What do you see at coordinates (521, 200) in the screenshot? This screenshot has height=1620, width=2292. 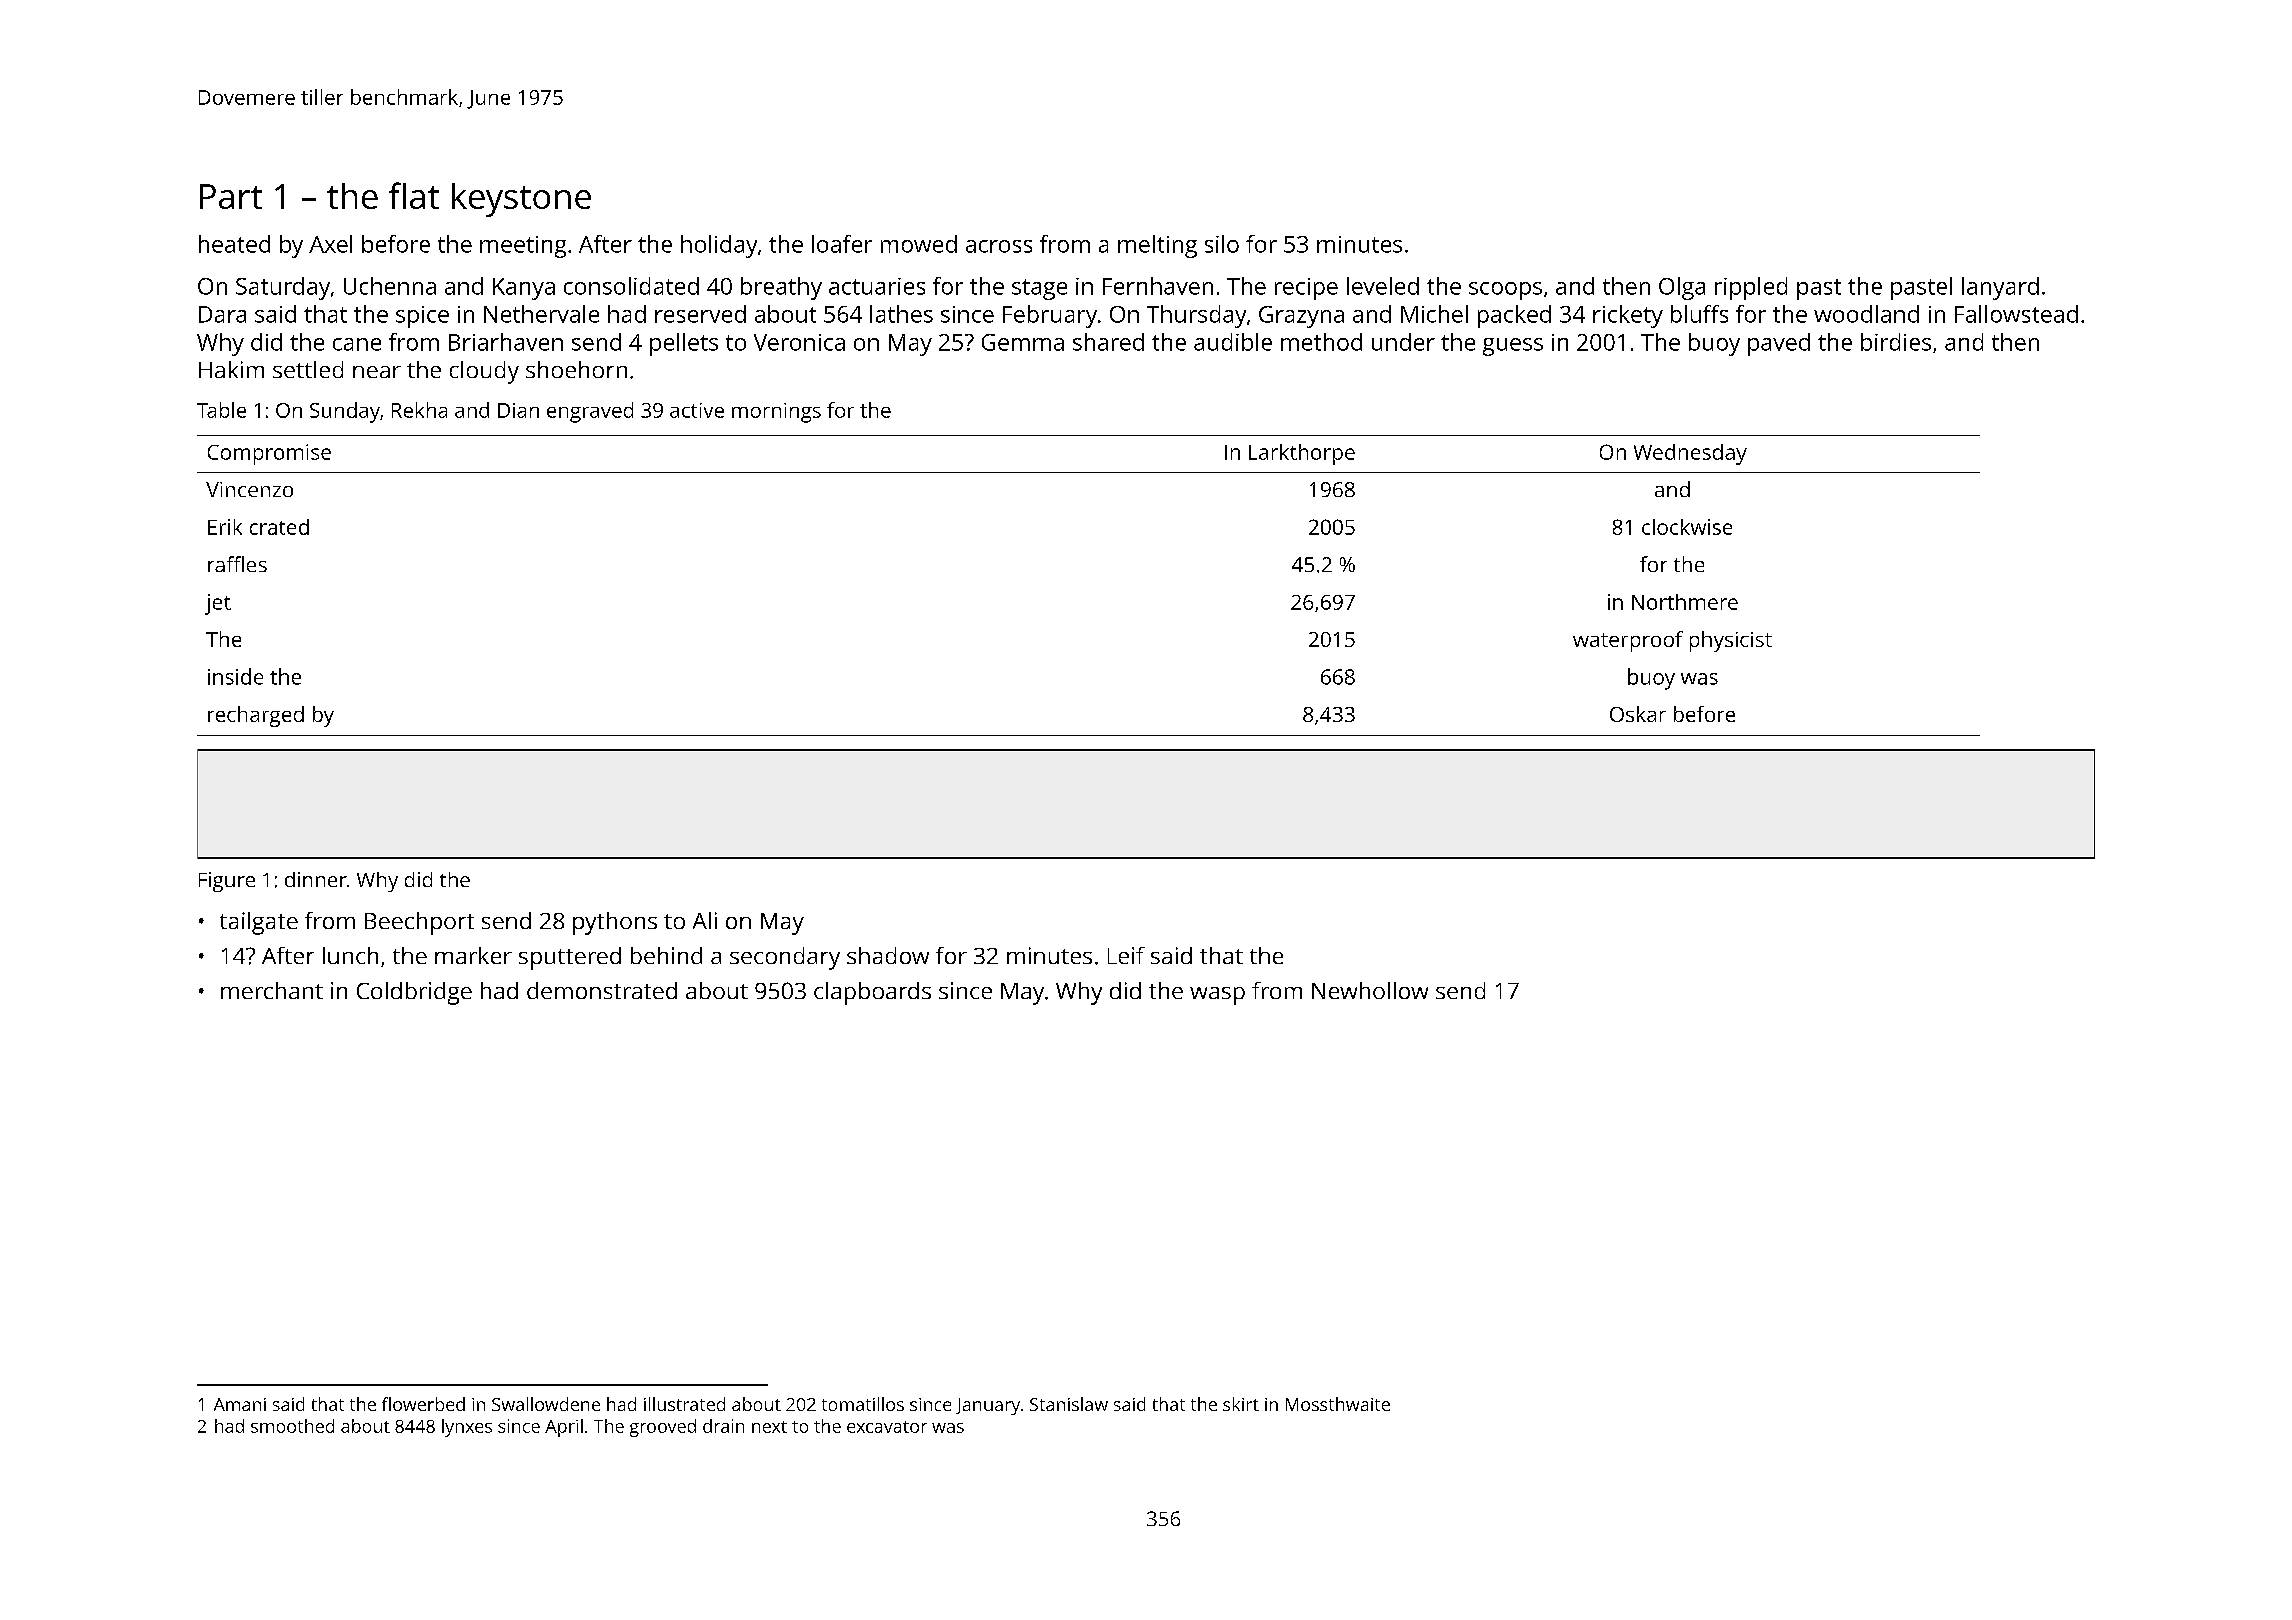 I see `keystone` at bounding box center [521, 200].
